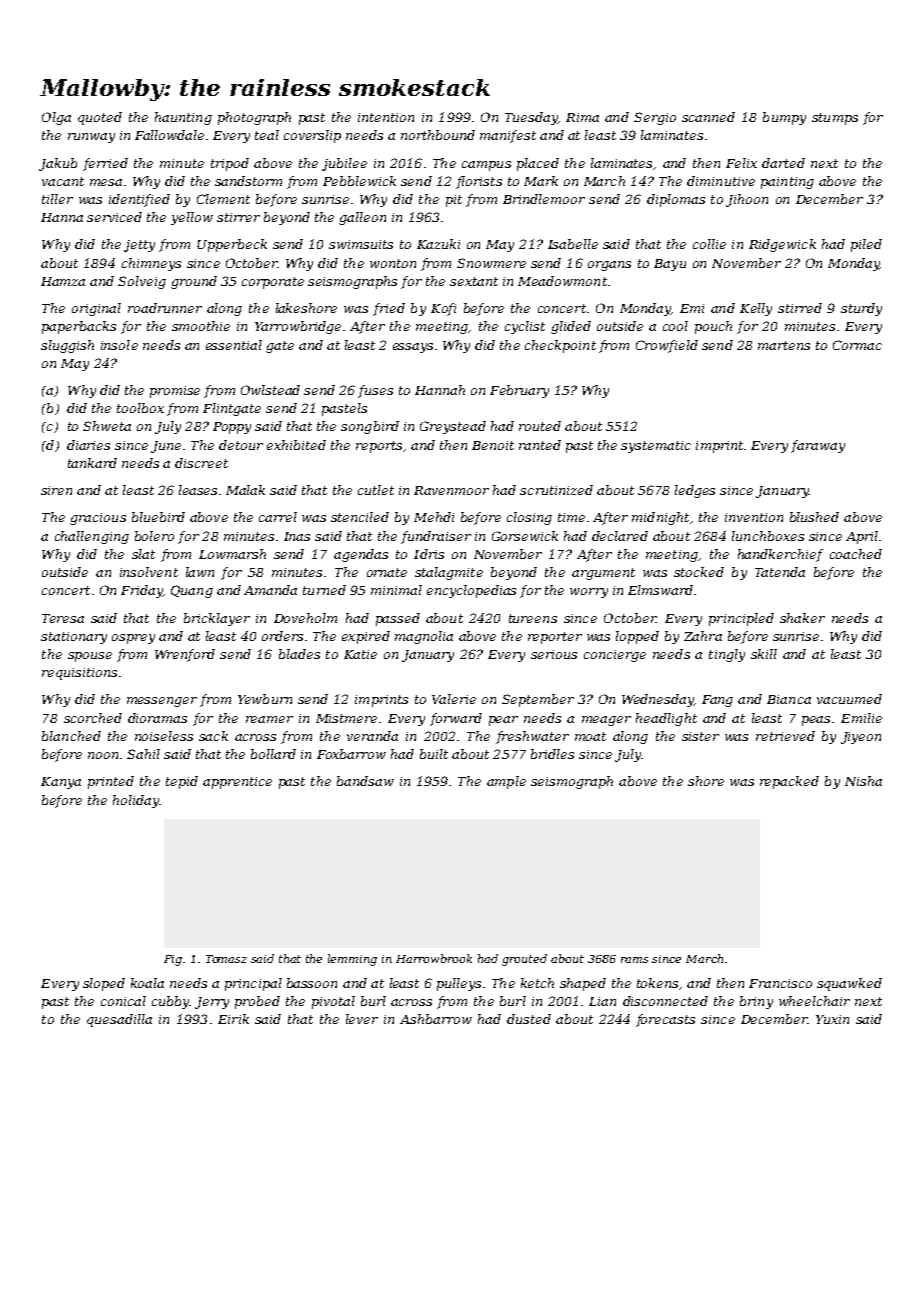  Describe the element at coordinates (119, 345) in the document. I see `insole` at that location.
